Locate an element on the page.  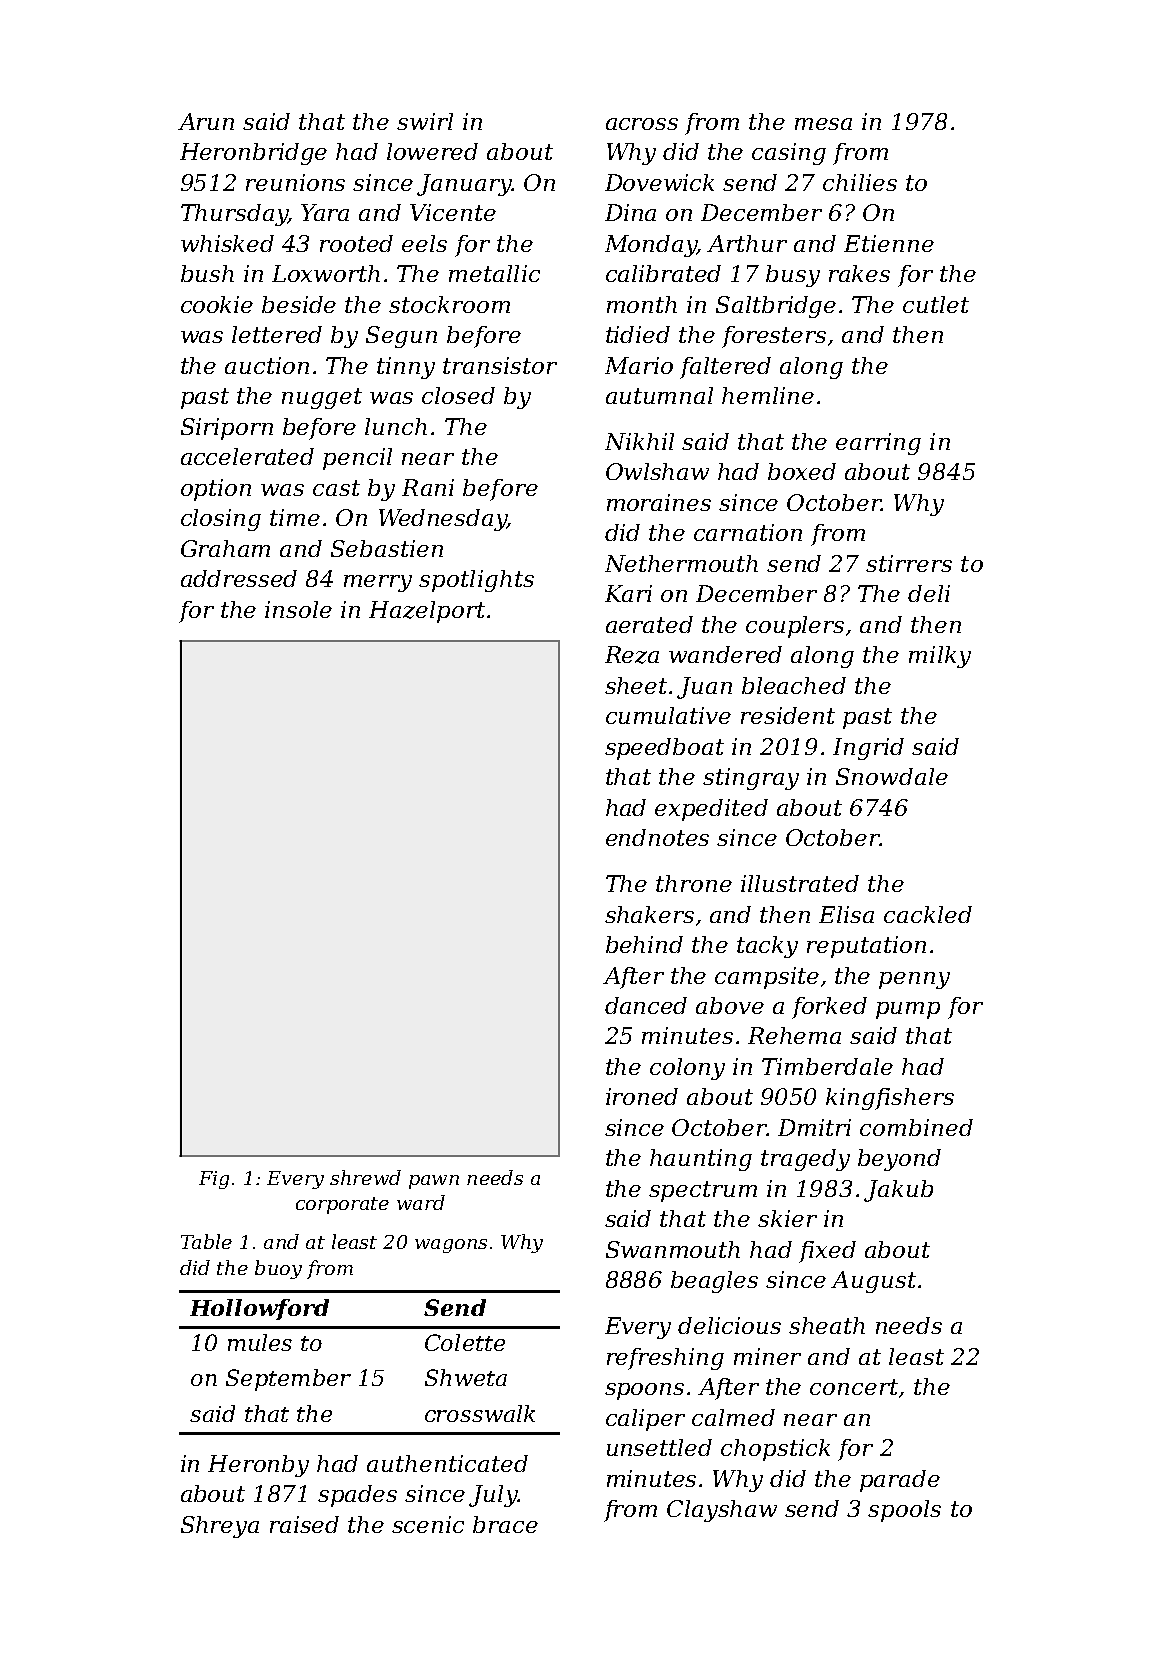
behind is located at coordinates (644, 944).
